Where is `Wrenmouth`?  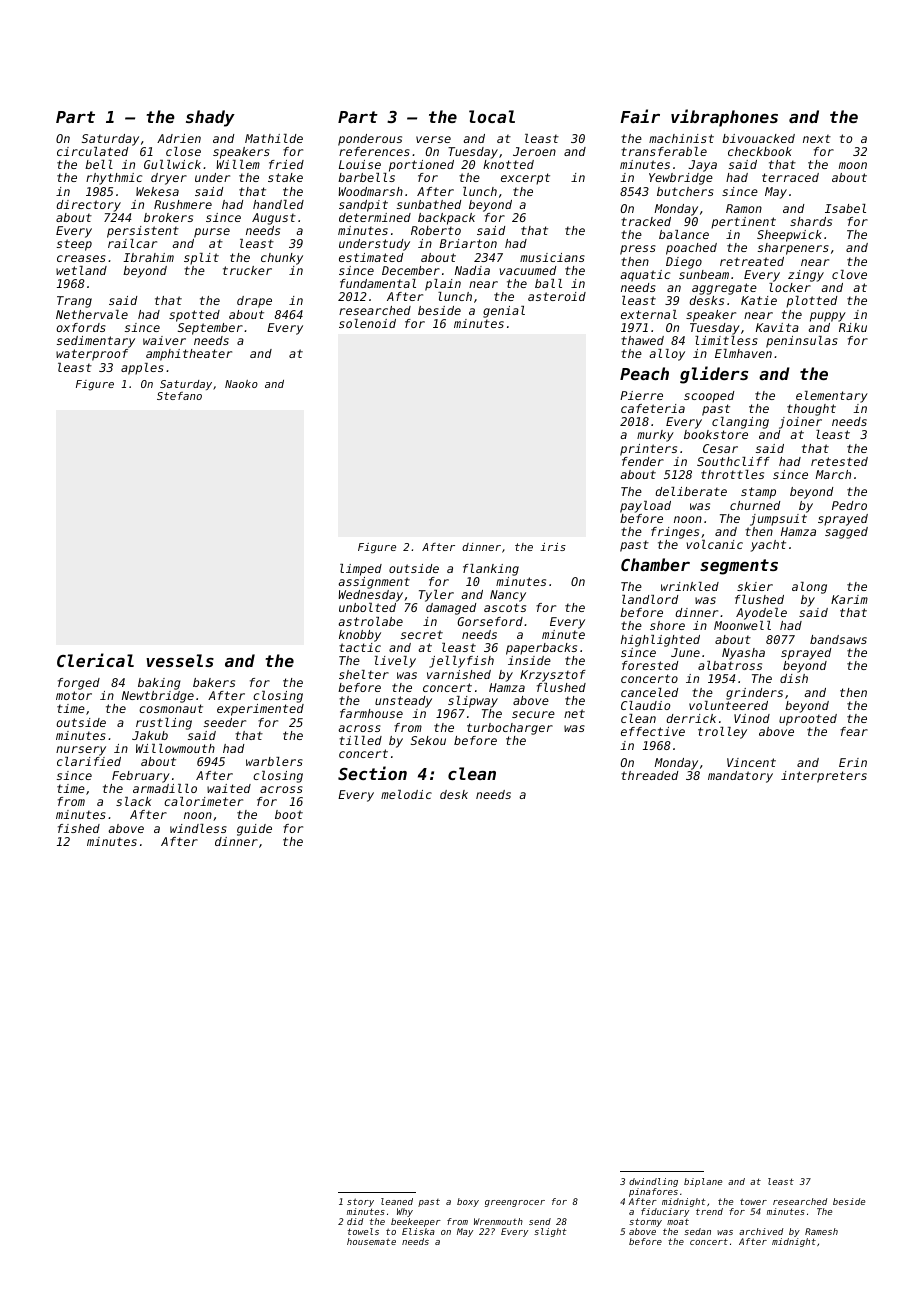
Wrenmouth is located at coordinates (498, 1221).
